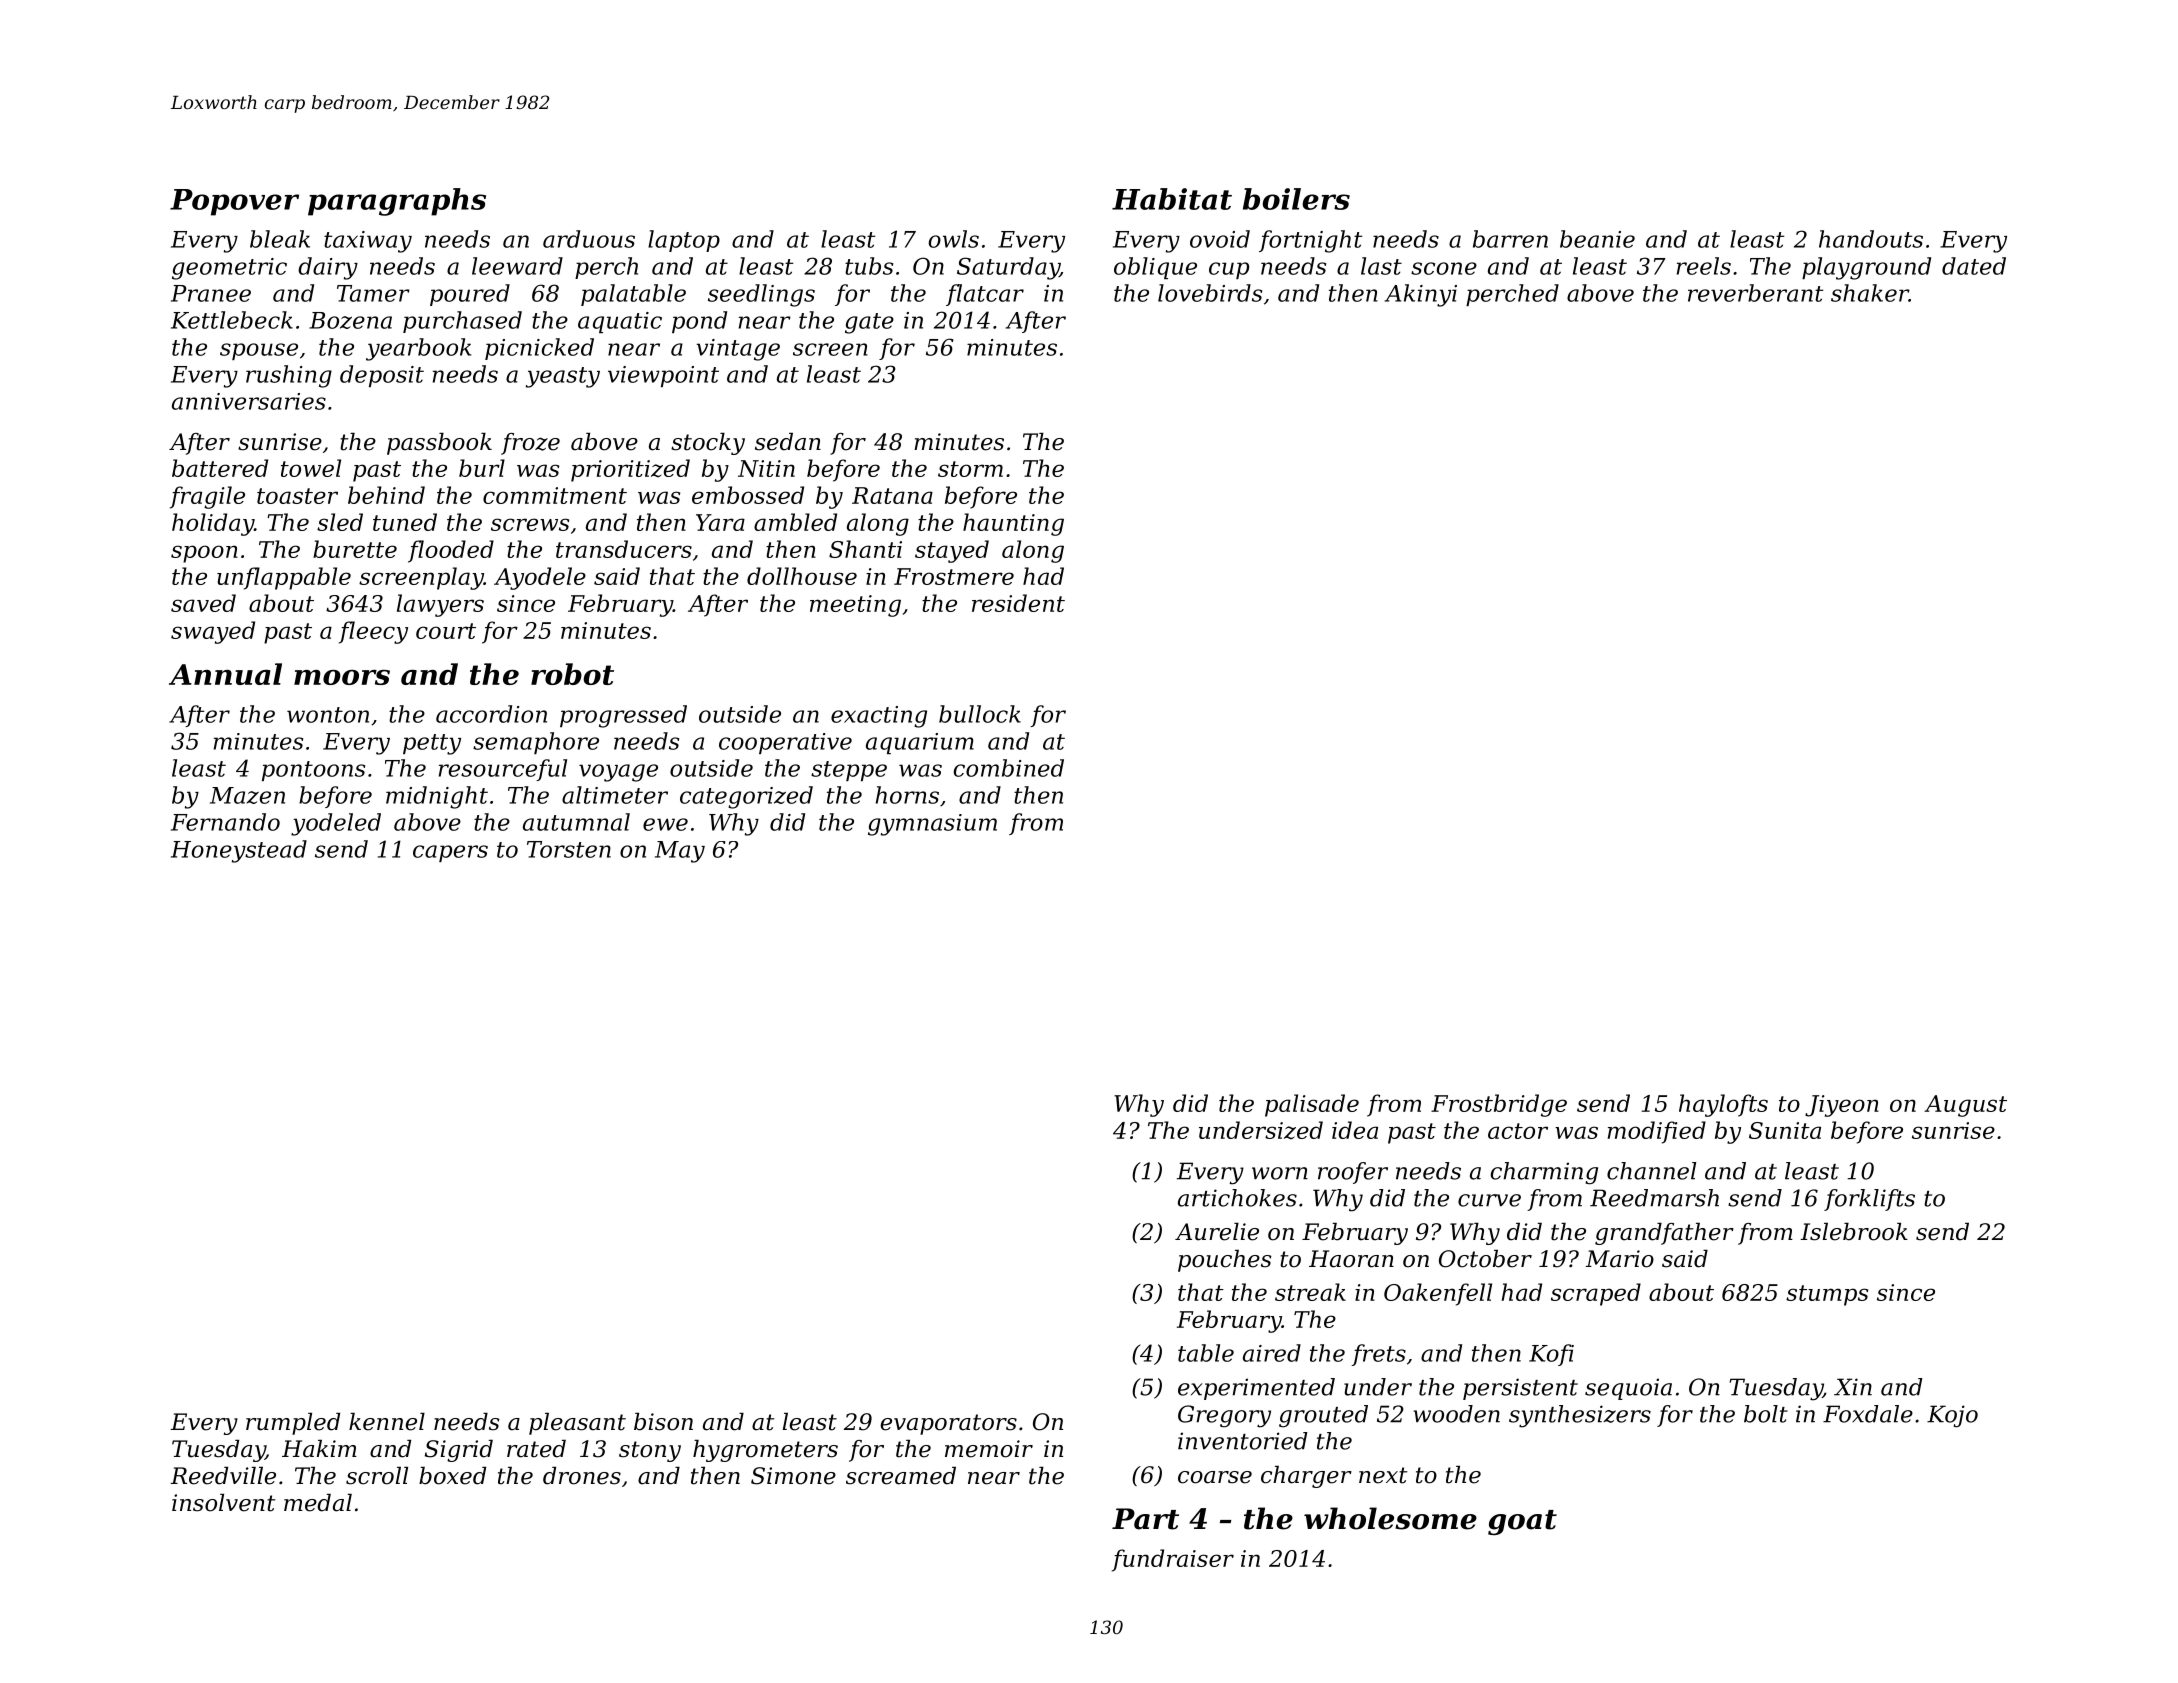 The height and width of the screenshot is (1683, 2178). I want to click on saved, so click(203, 603).
